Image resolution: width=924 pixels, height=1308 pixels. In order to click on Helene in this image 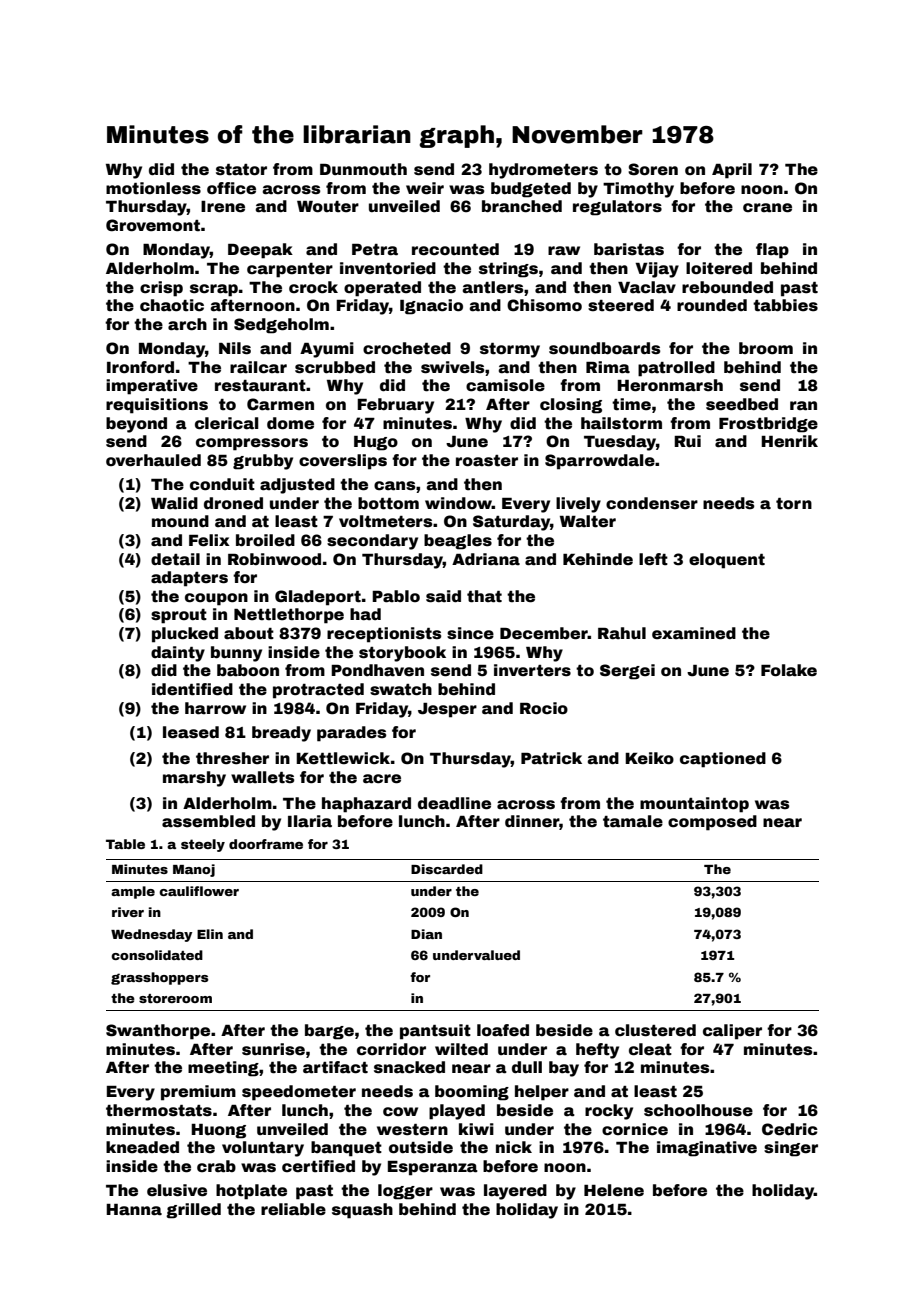, I will do `click(614, 1190)`.
